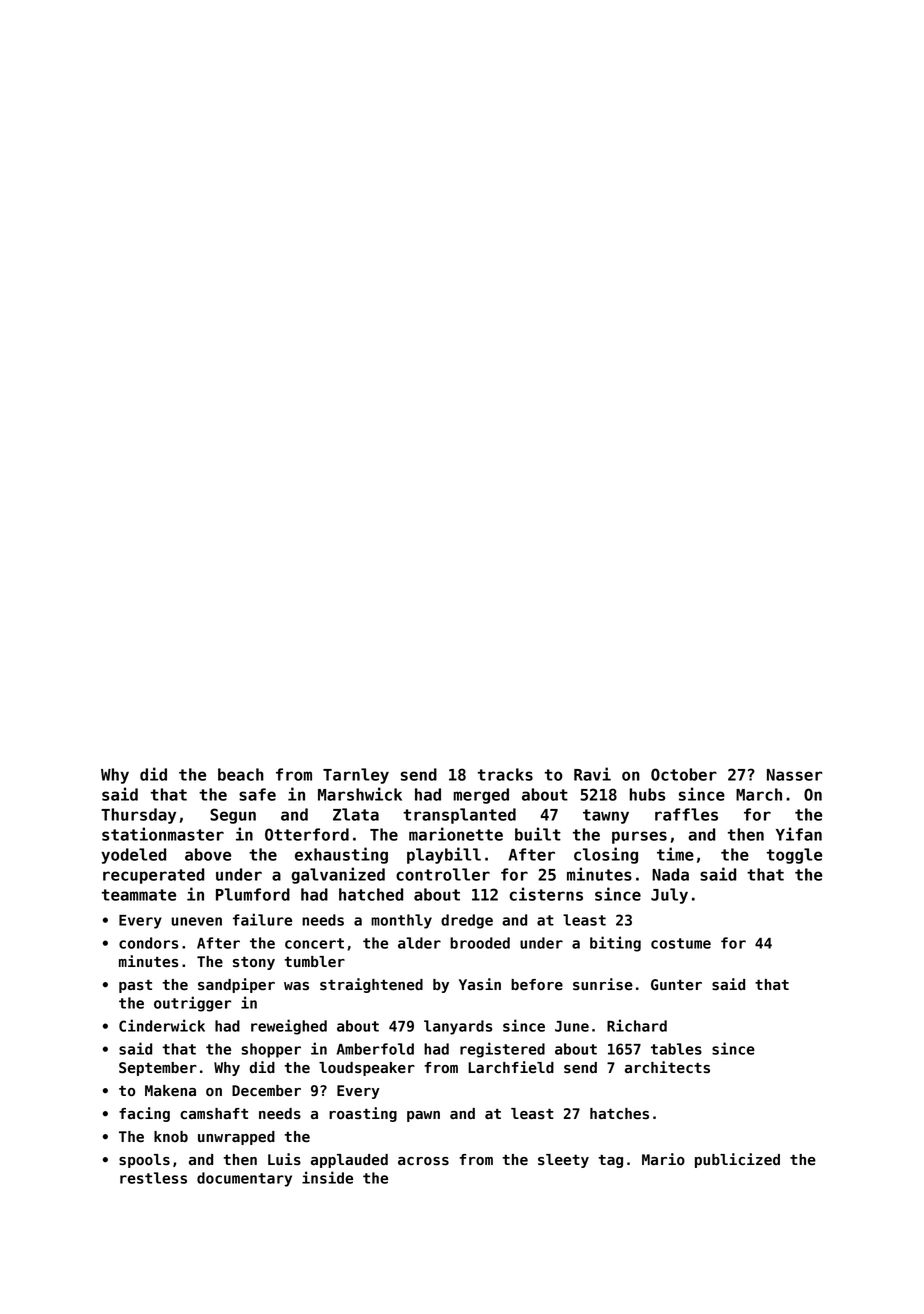  What do you see at coordinates (459, 816) in the page?
I see `transplanted` at bounding box center [459, 816].
